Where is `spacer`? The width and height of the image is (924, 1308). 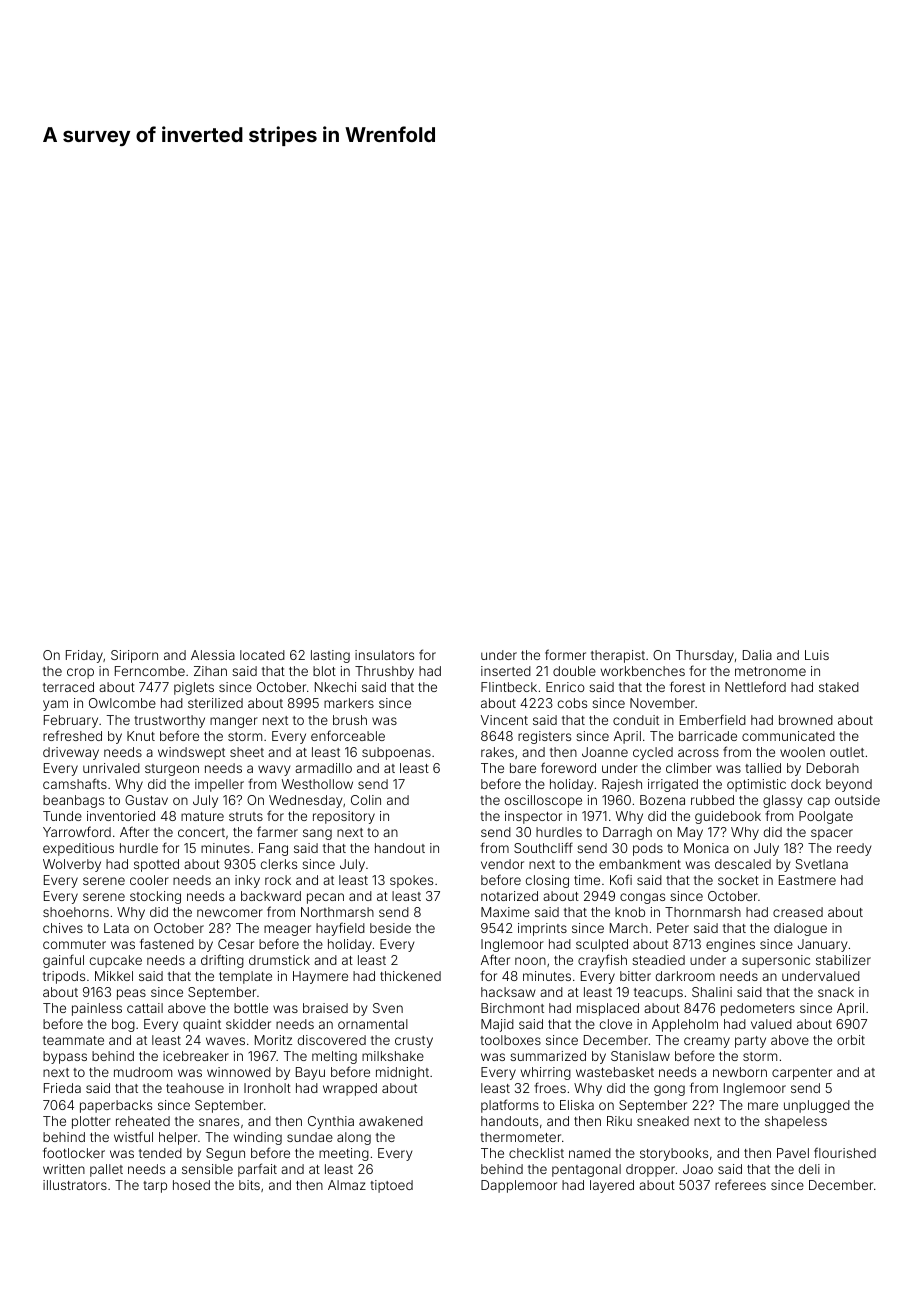 spacer is located at coordinates (832, 834).
